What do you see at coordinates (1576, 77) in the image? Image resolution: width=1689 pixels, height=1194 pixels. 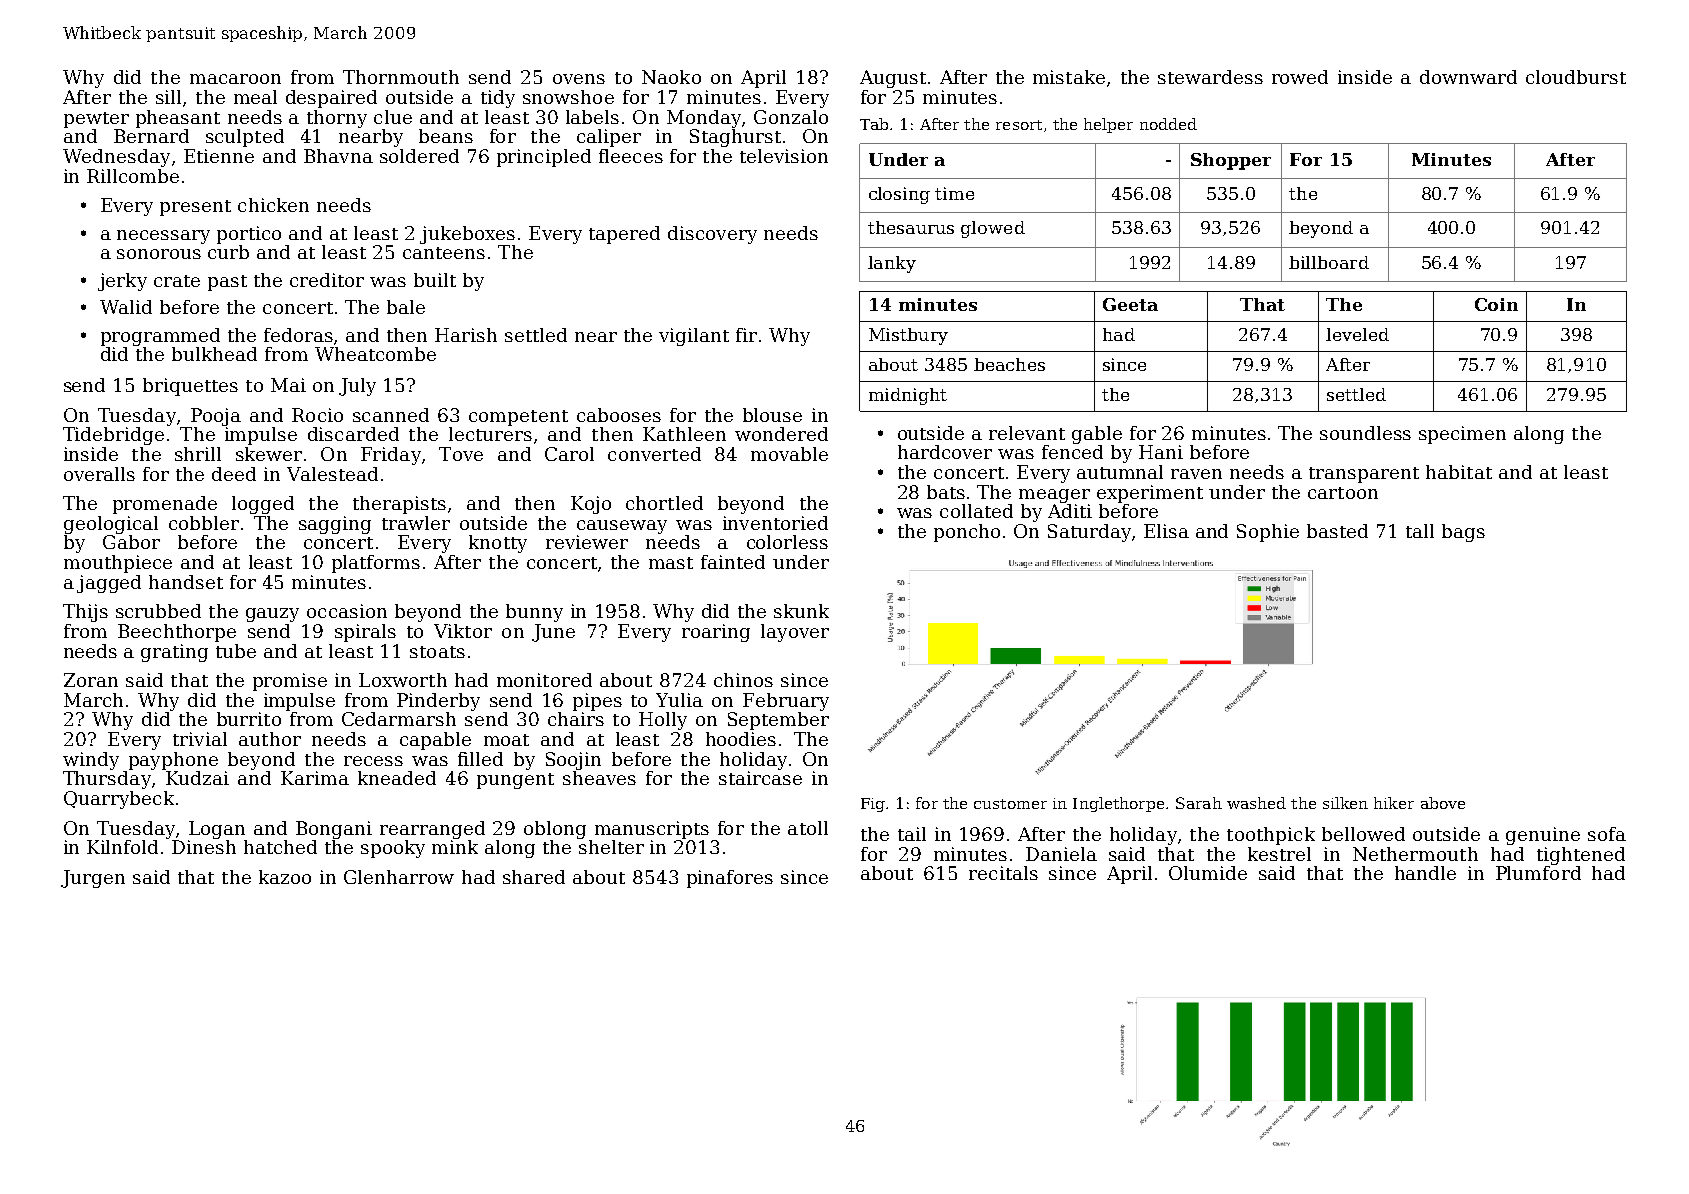 I see `cloudburst` at bounding box center [1576, 77].
